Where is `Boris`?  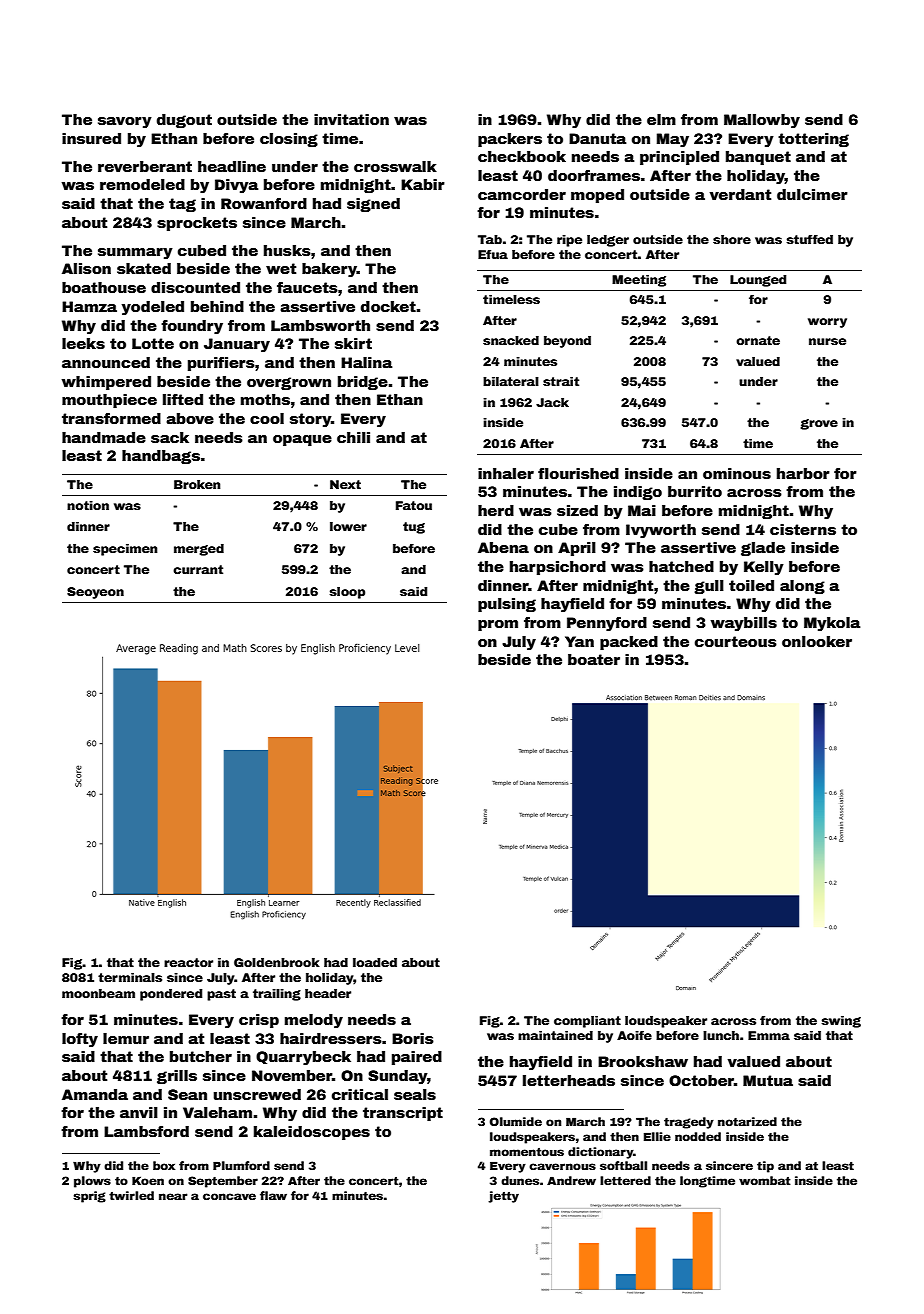 Boris is located at coordinates (413, 1038).
